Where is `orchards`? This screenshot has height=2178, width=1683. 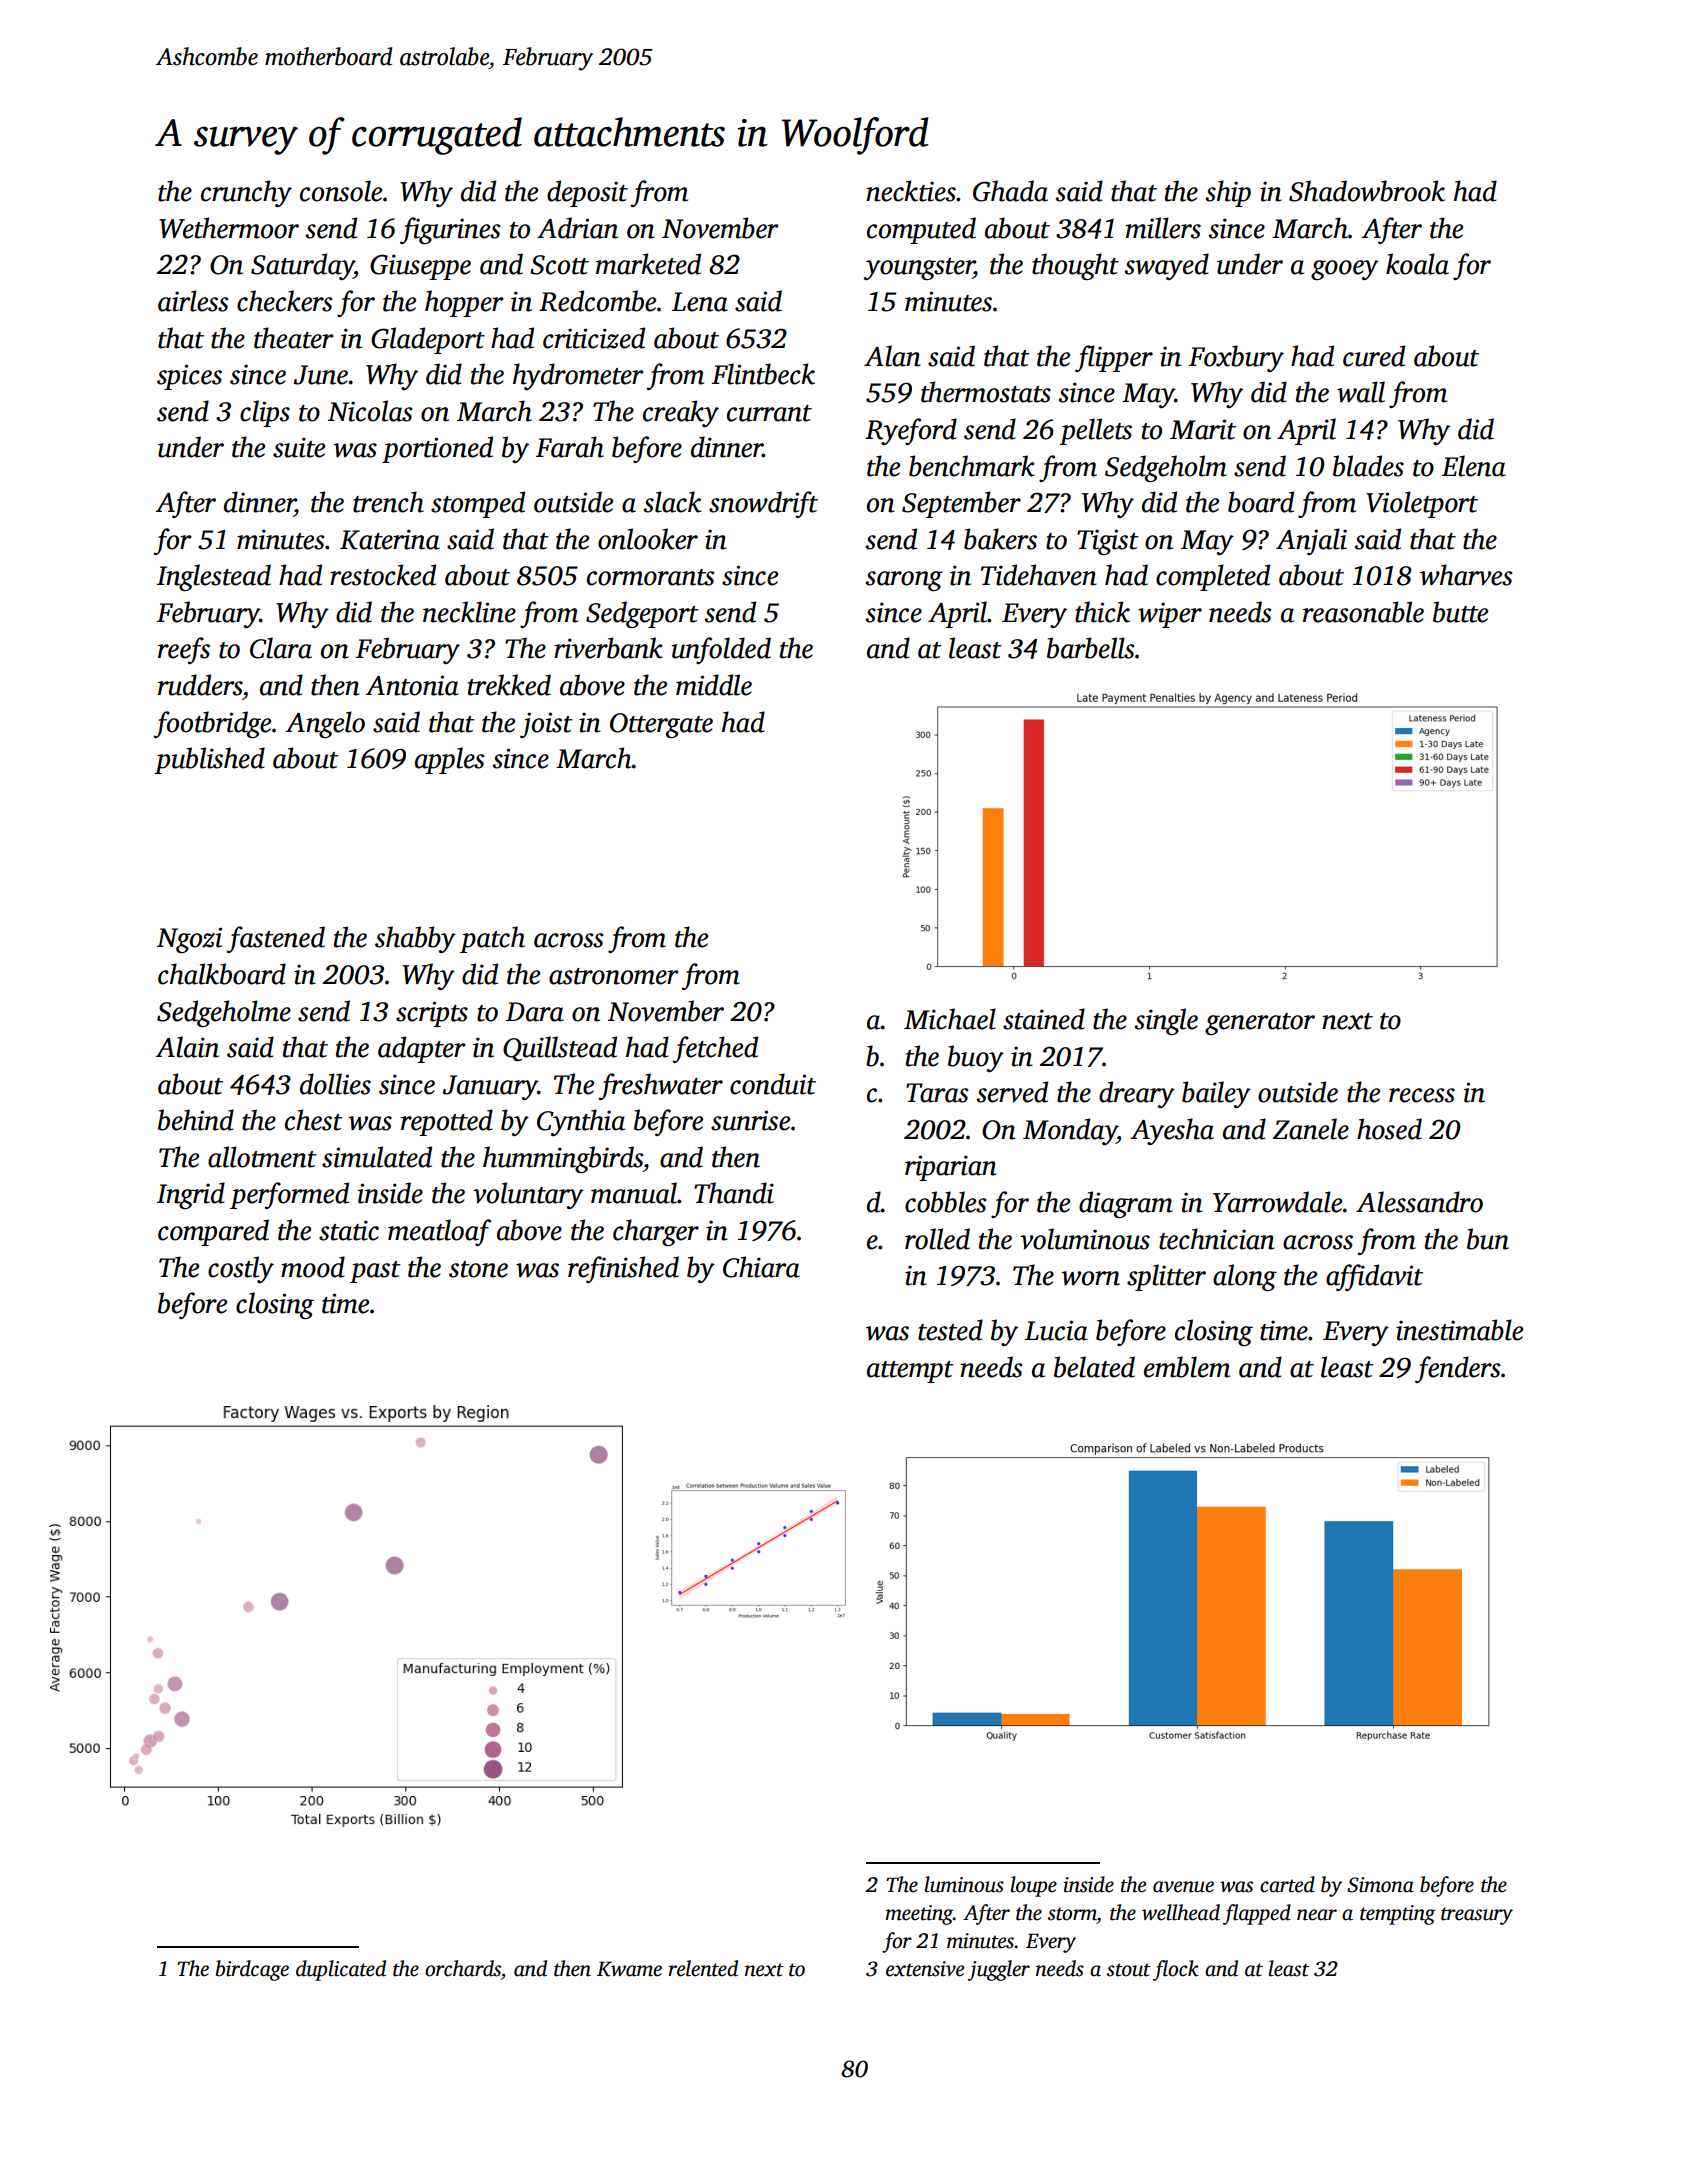
orchards is located at coordinates (463, 1968).
